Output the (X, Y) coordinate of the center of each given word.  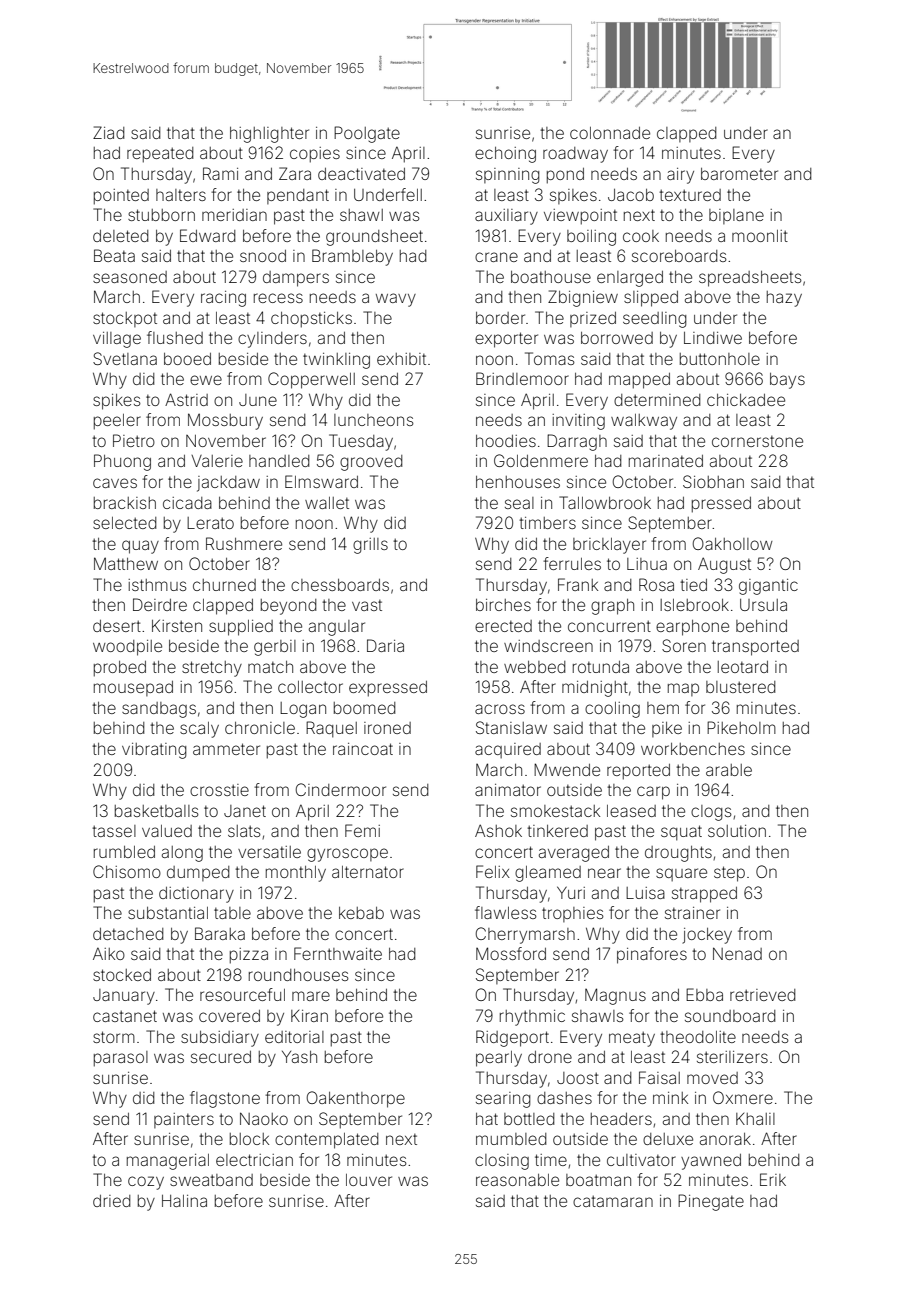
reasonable (517, 1180)
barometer (739, 174)
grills (370, 546)
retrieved (763, 995)
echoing (505, 155)
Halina (184, 1201)
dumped (198, 873)
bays (787, 381)
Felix (493, 871)
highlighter (269, 135)
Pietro (134, 440)
